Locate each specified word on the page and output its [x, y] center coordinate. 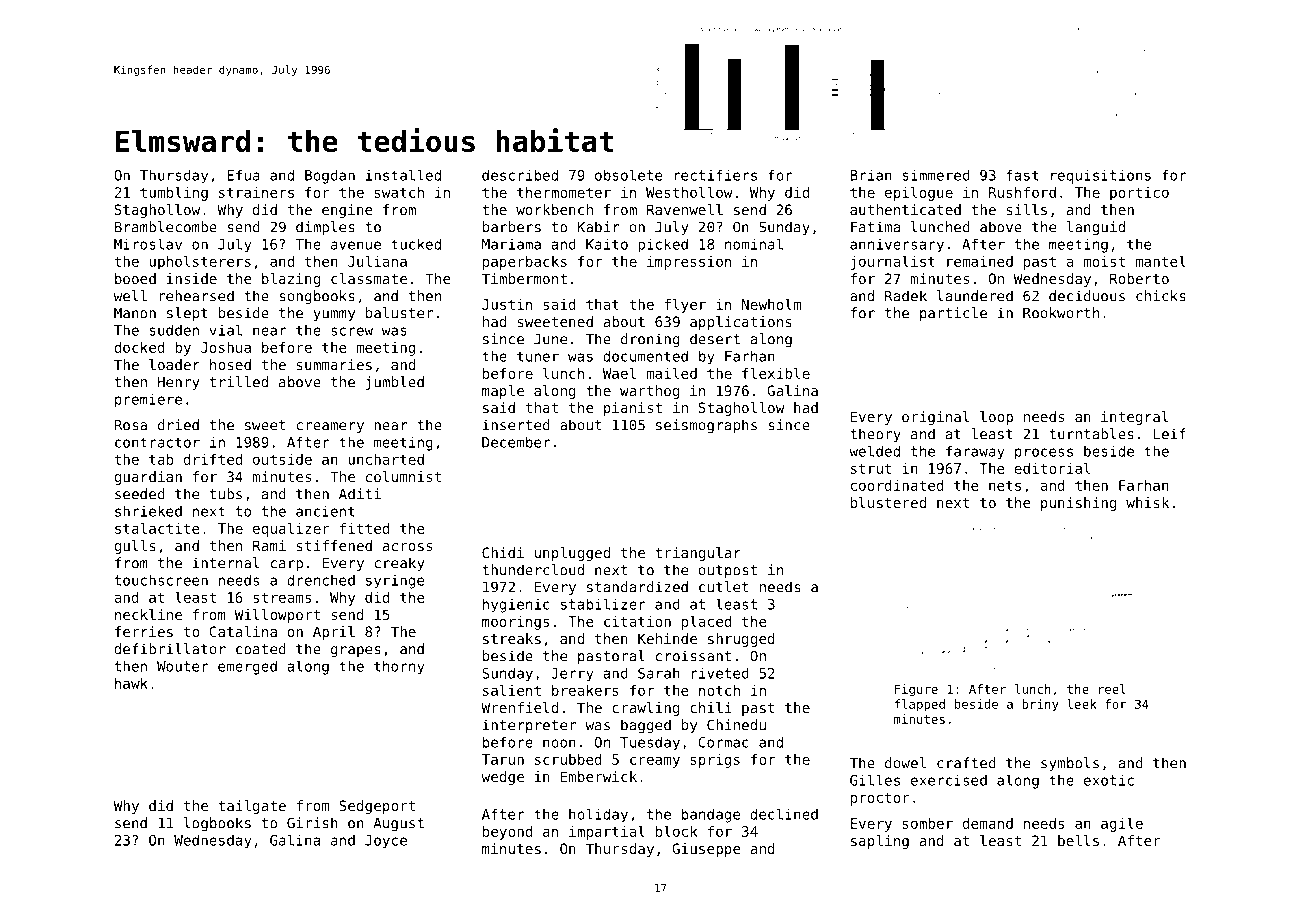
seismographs [706, 426]
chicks [1161, 296]
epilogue [919, 194]
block [677, 831]
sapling [880, 842]
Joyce [386, 842]
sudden [174, 330]
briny [1040, 705]
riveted [720, 673]
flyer [685, 306]
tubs [226, 494]
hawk [131, 683]
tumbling [174, 194]
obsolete [629, 175]
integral [1135, 418]
